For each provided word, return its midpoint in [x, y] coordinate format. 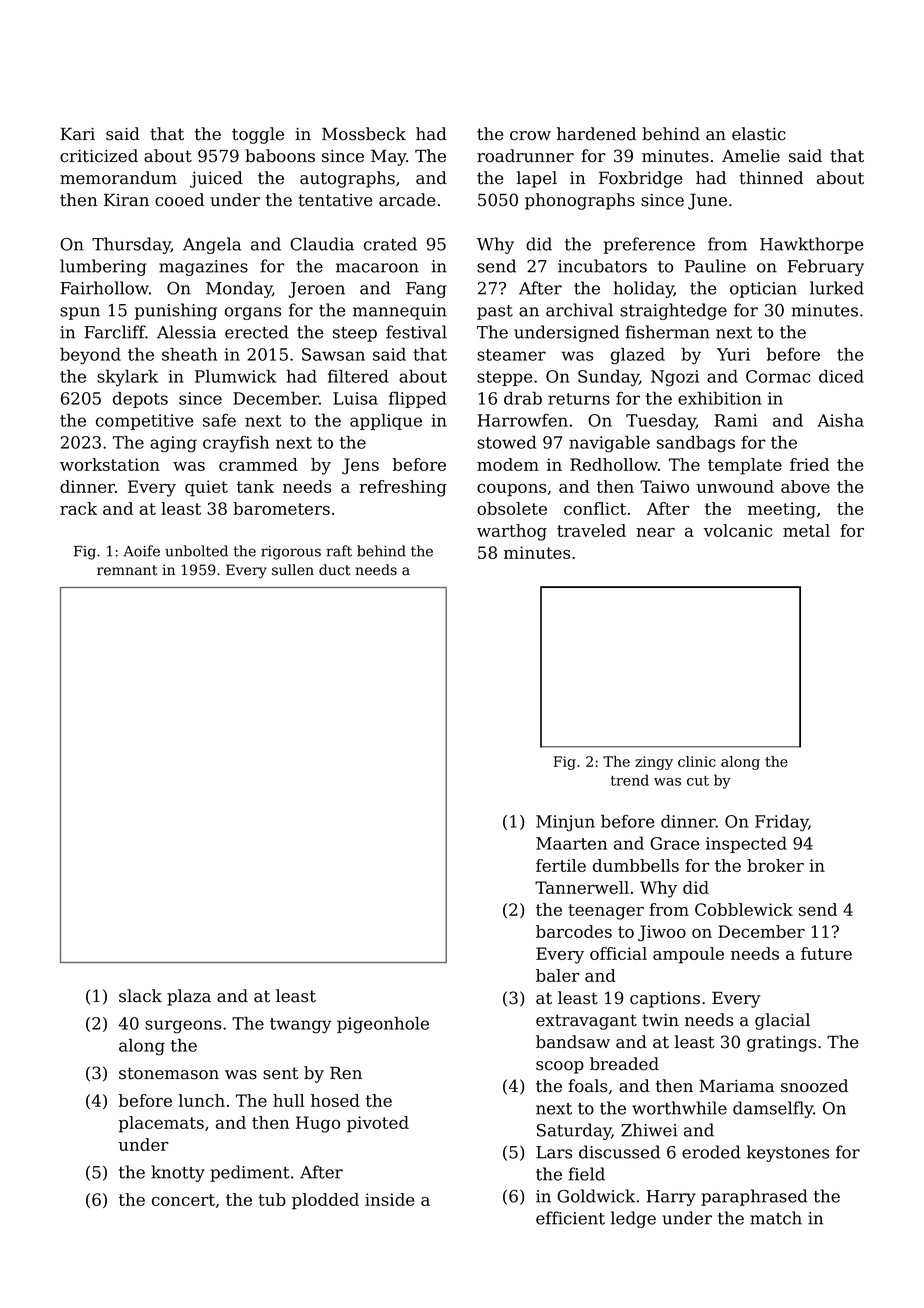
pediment [250, 1173]
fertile [561, 865]
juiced [216, 179]
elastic [759, 134]
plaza [189, 997]
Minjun [565, 823]
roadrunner [525, 156]
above [805, 486]
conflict [595, 508]
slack [140, 996]
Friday [781, 822]
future [826, 953]
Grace [675, 843]
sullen [293, 570]
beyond [90, 356]
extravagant [586, 1022]
